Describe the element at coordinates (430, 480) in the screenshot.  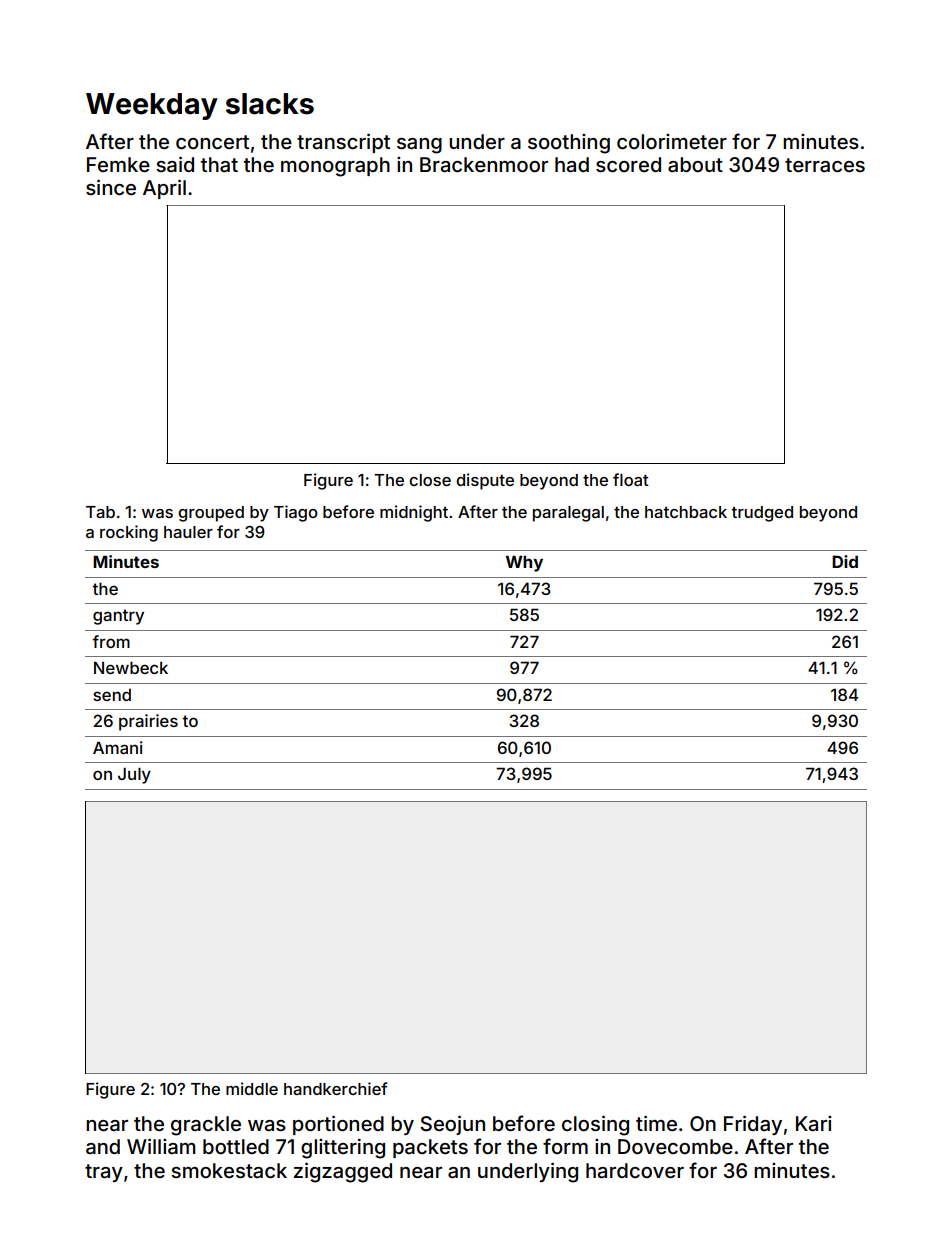
I see `close` at that location.
